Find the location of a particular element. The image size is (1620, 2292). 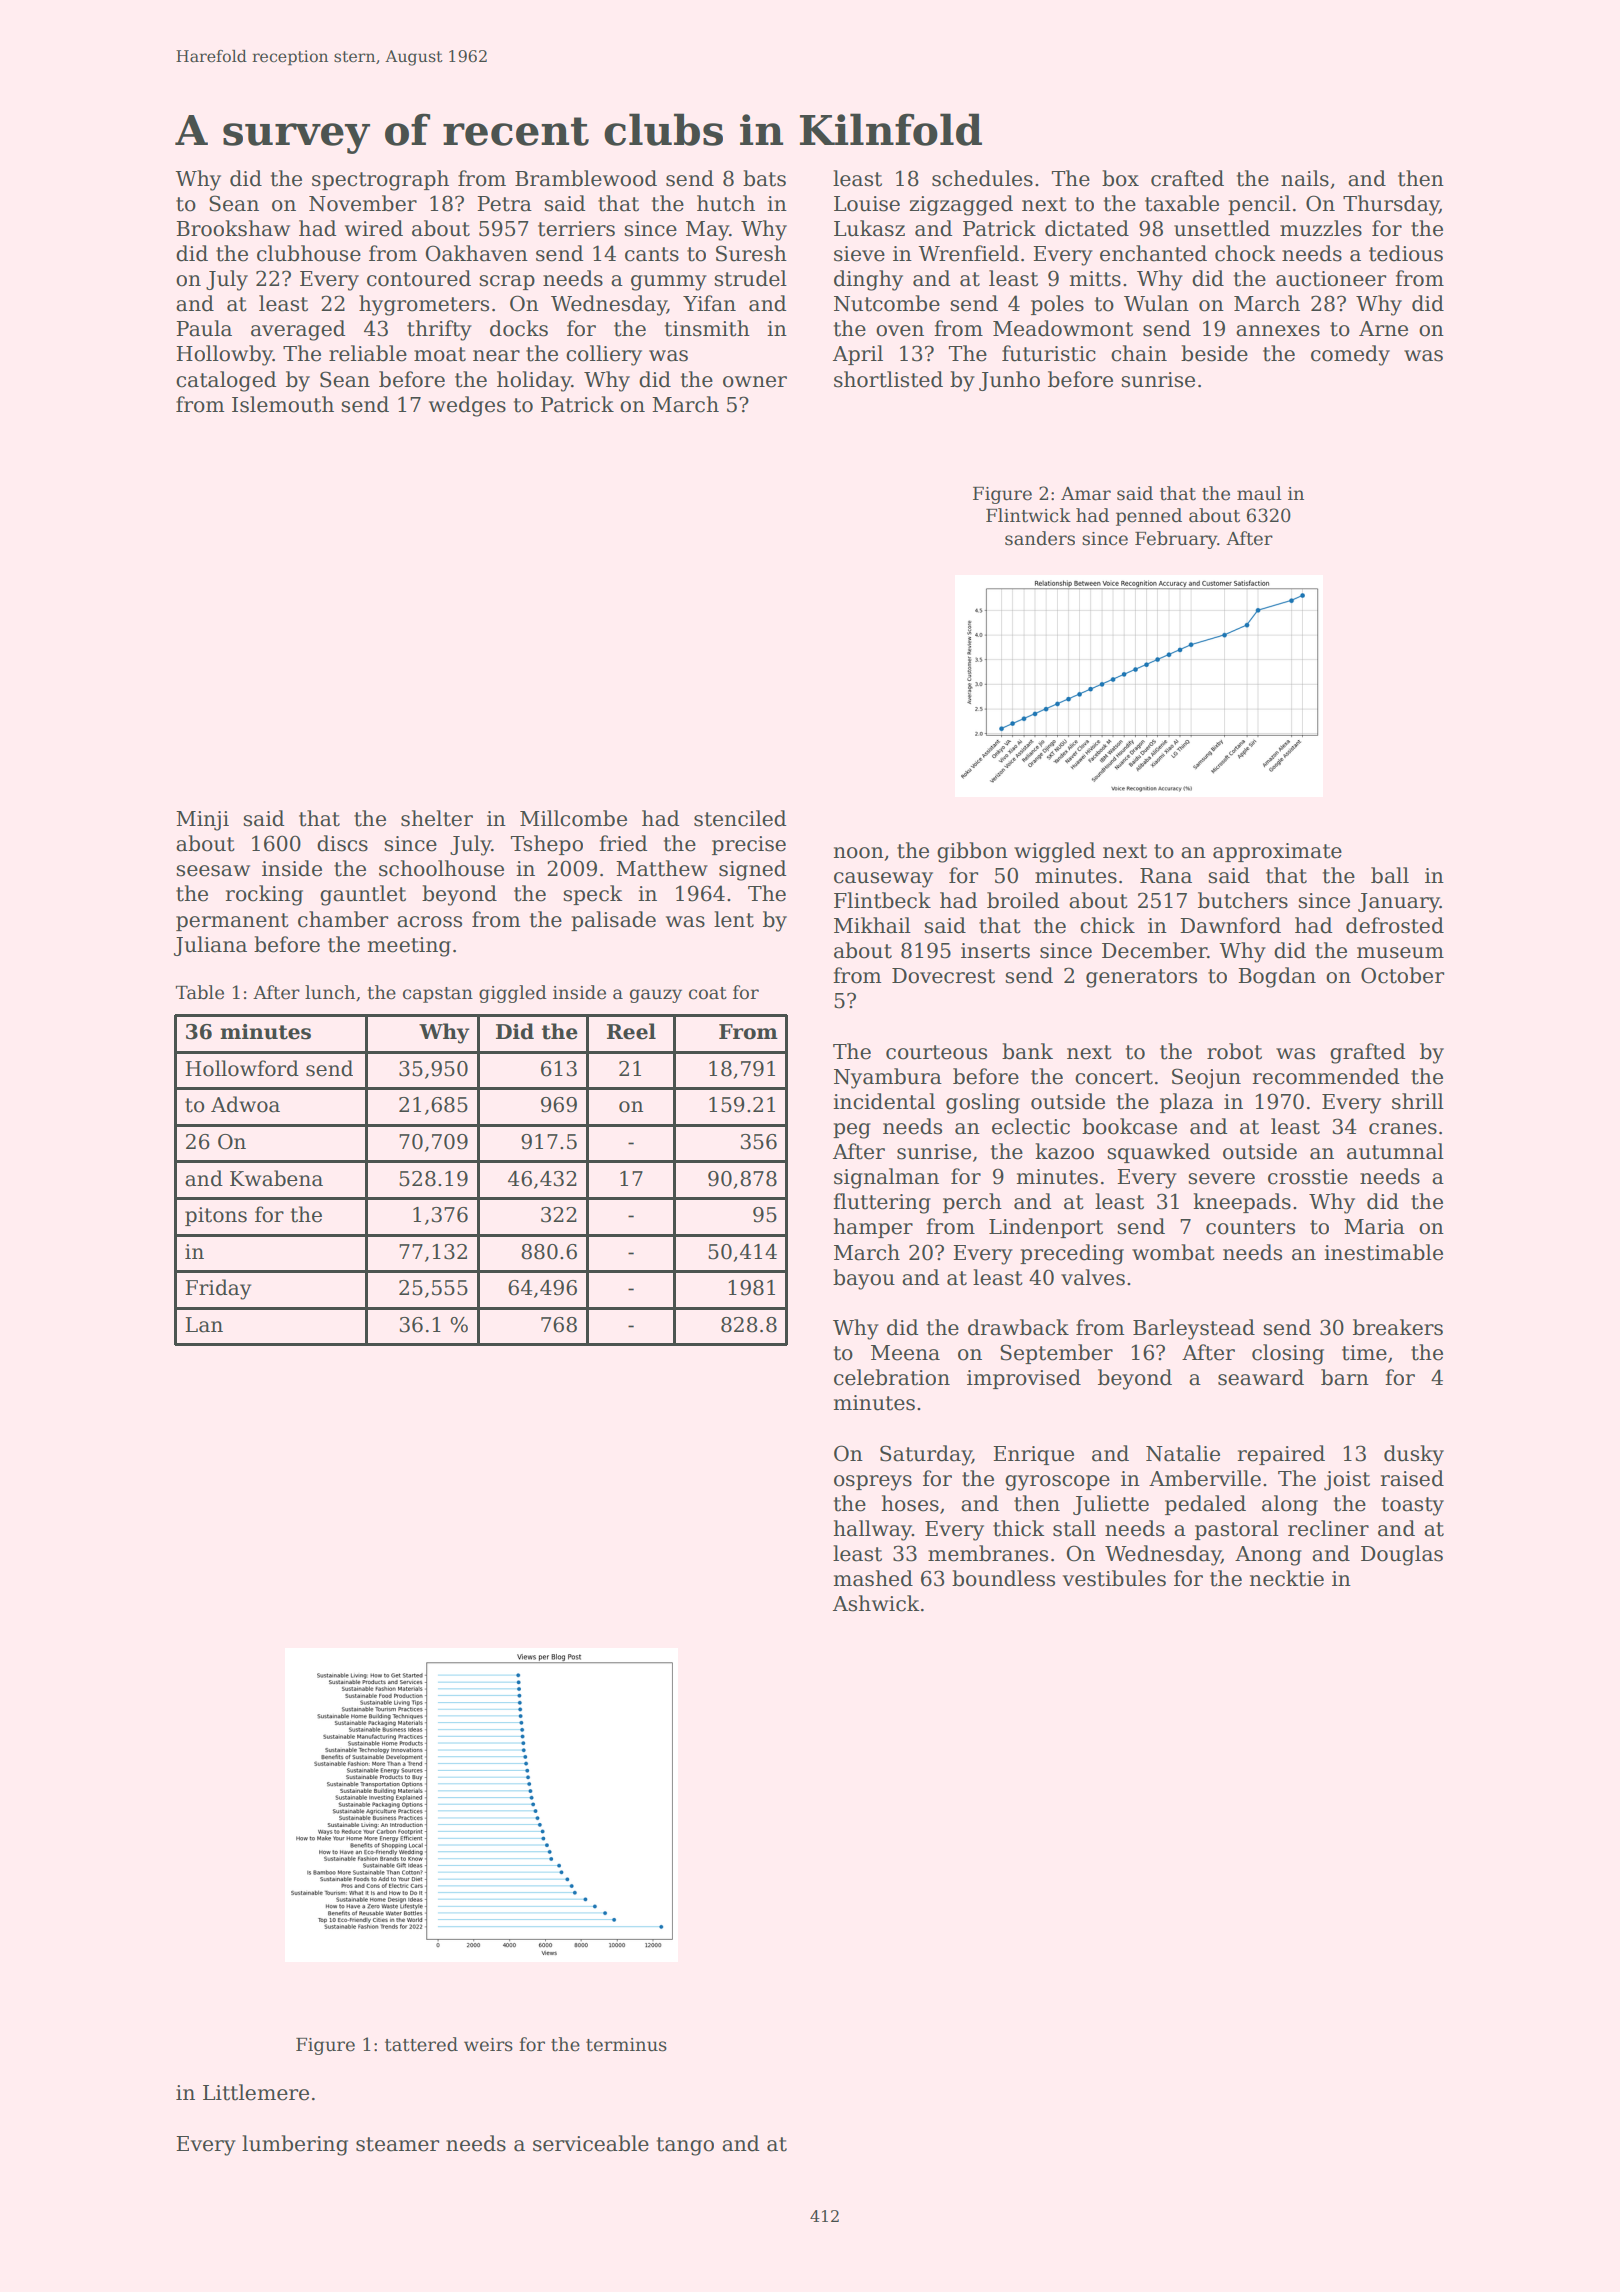

pitons is located at coordinates (216, 1216).
